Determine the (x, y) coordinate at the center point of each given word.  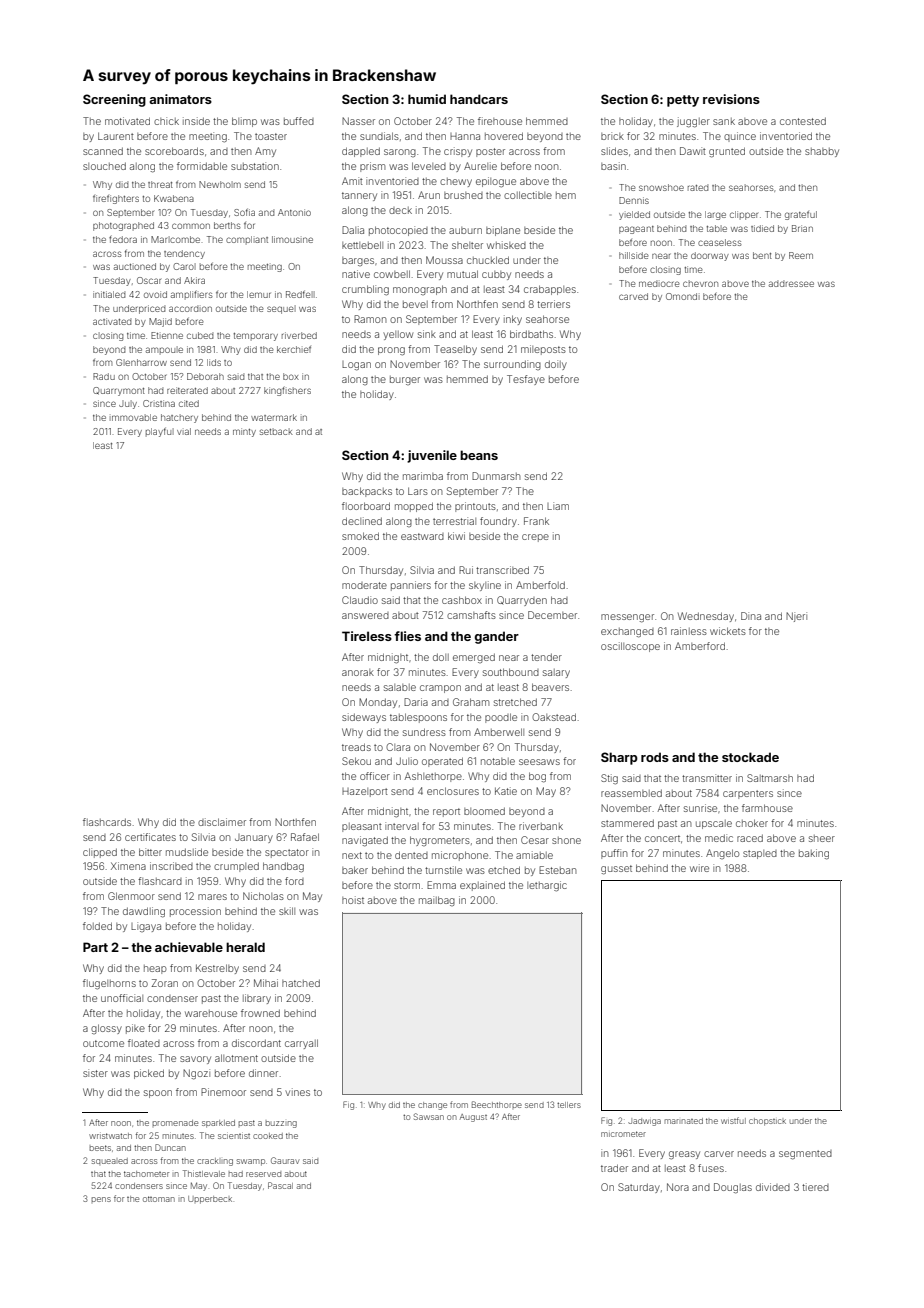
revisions (731, 99)
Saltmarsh (770, 778)
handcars (479, 99)
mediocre (659, 283)
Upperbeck (210, 1200)
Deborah (205, 376)
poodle (501, 718)
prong (391, 351)
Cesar (535, 840)
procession (195, 912)
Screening (114, 100)
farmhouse (767, 808)
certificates (150, 837)
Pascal (280, 1185)
